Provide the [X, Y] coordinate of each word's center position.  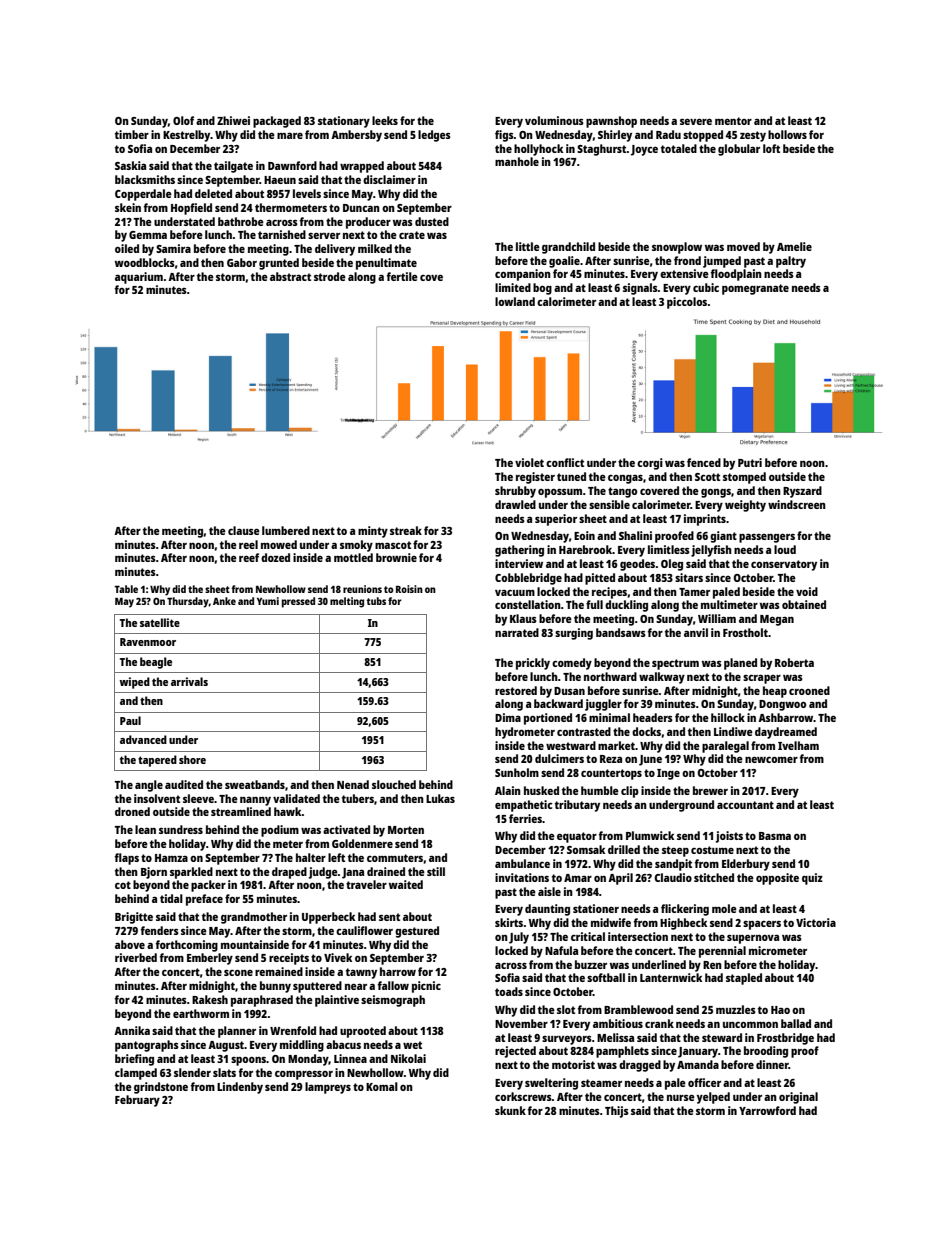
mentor [733, 121]
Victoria [816, 922]
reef [249, 557]
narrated [517, 632]
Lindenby [240, 1088]
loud [785, 549]
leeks [385, 120]
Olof [183, 120]
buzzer [591, 964]
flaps [127, 859]
